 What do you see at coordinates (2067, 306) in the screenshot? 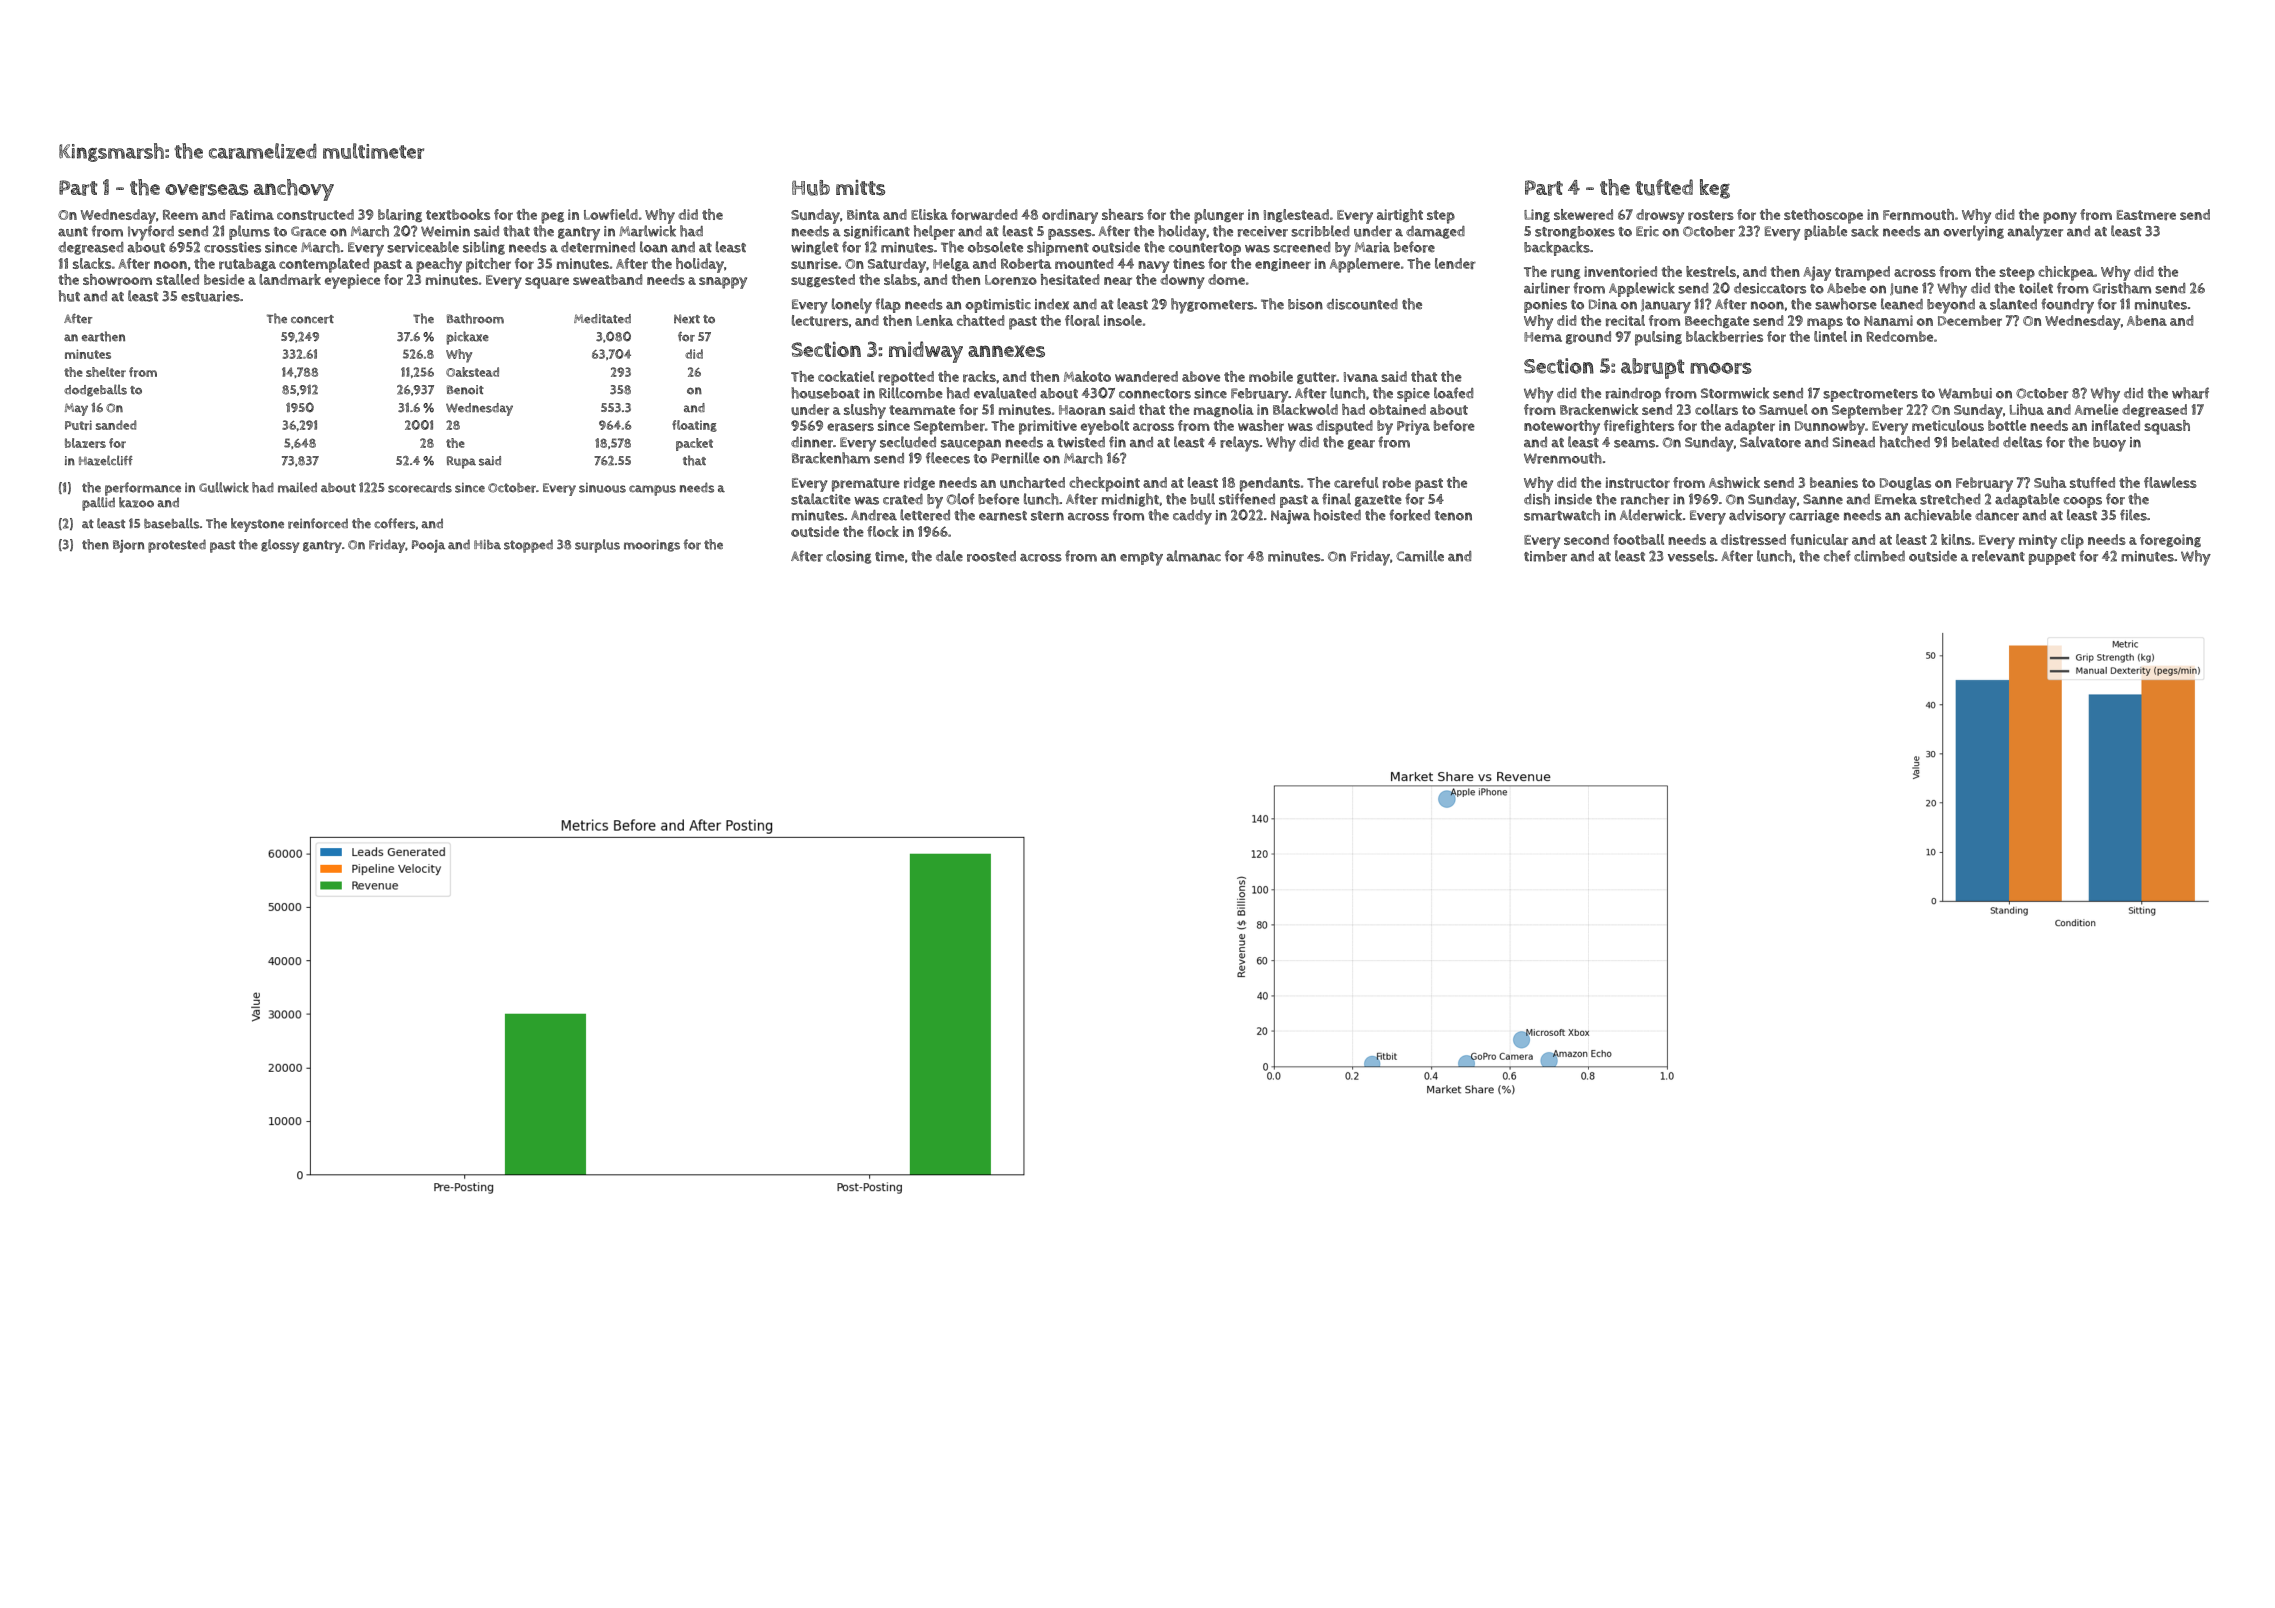
I see `foundry` at bounding box center [2067, 306].
